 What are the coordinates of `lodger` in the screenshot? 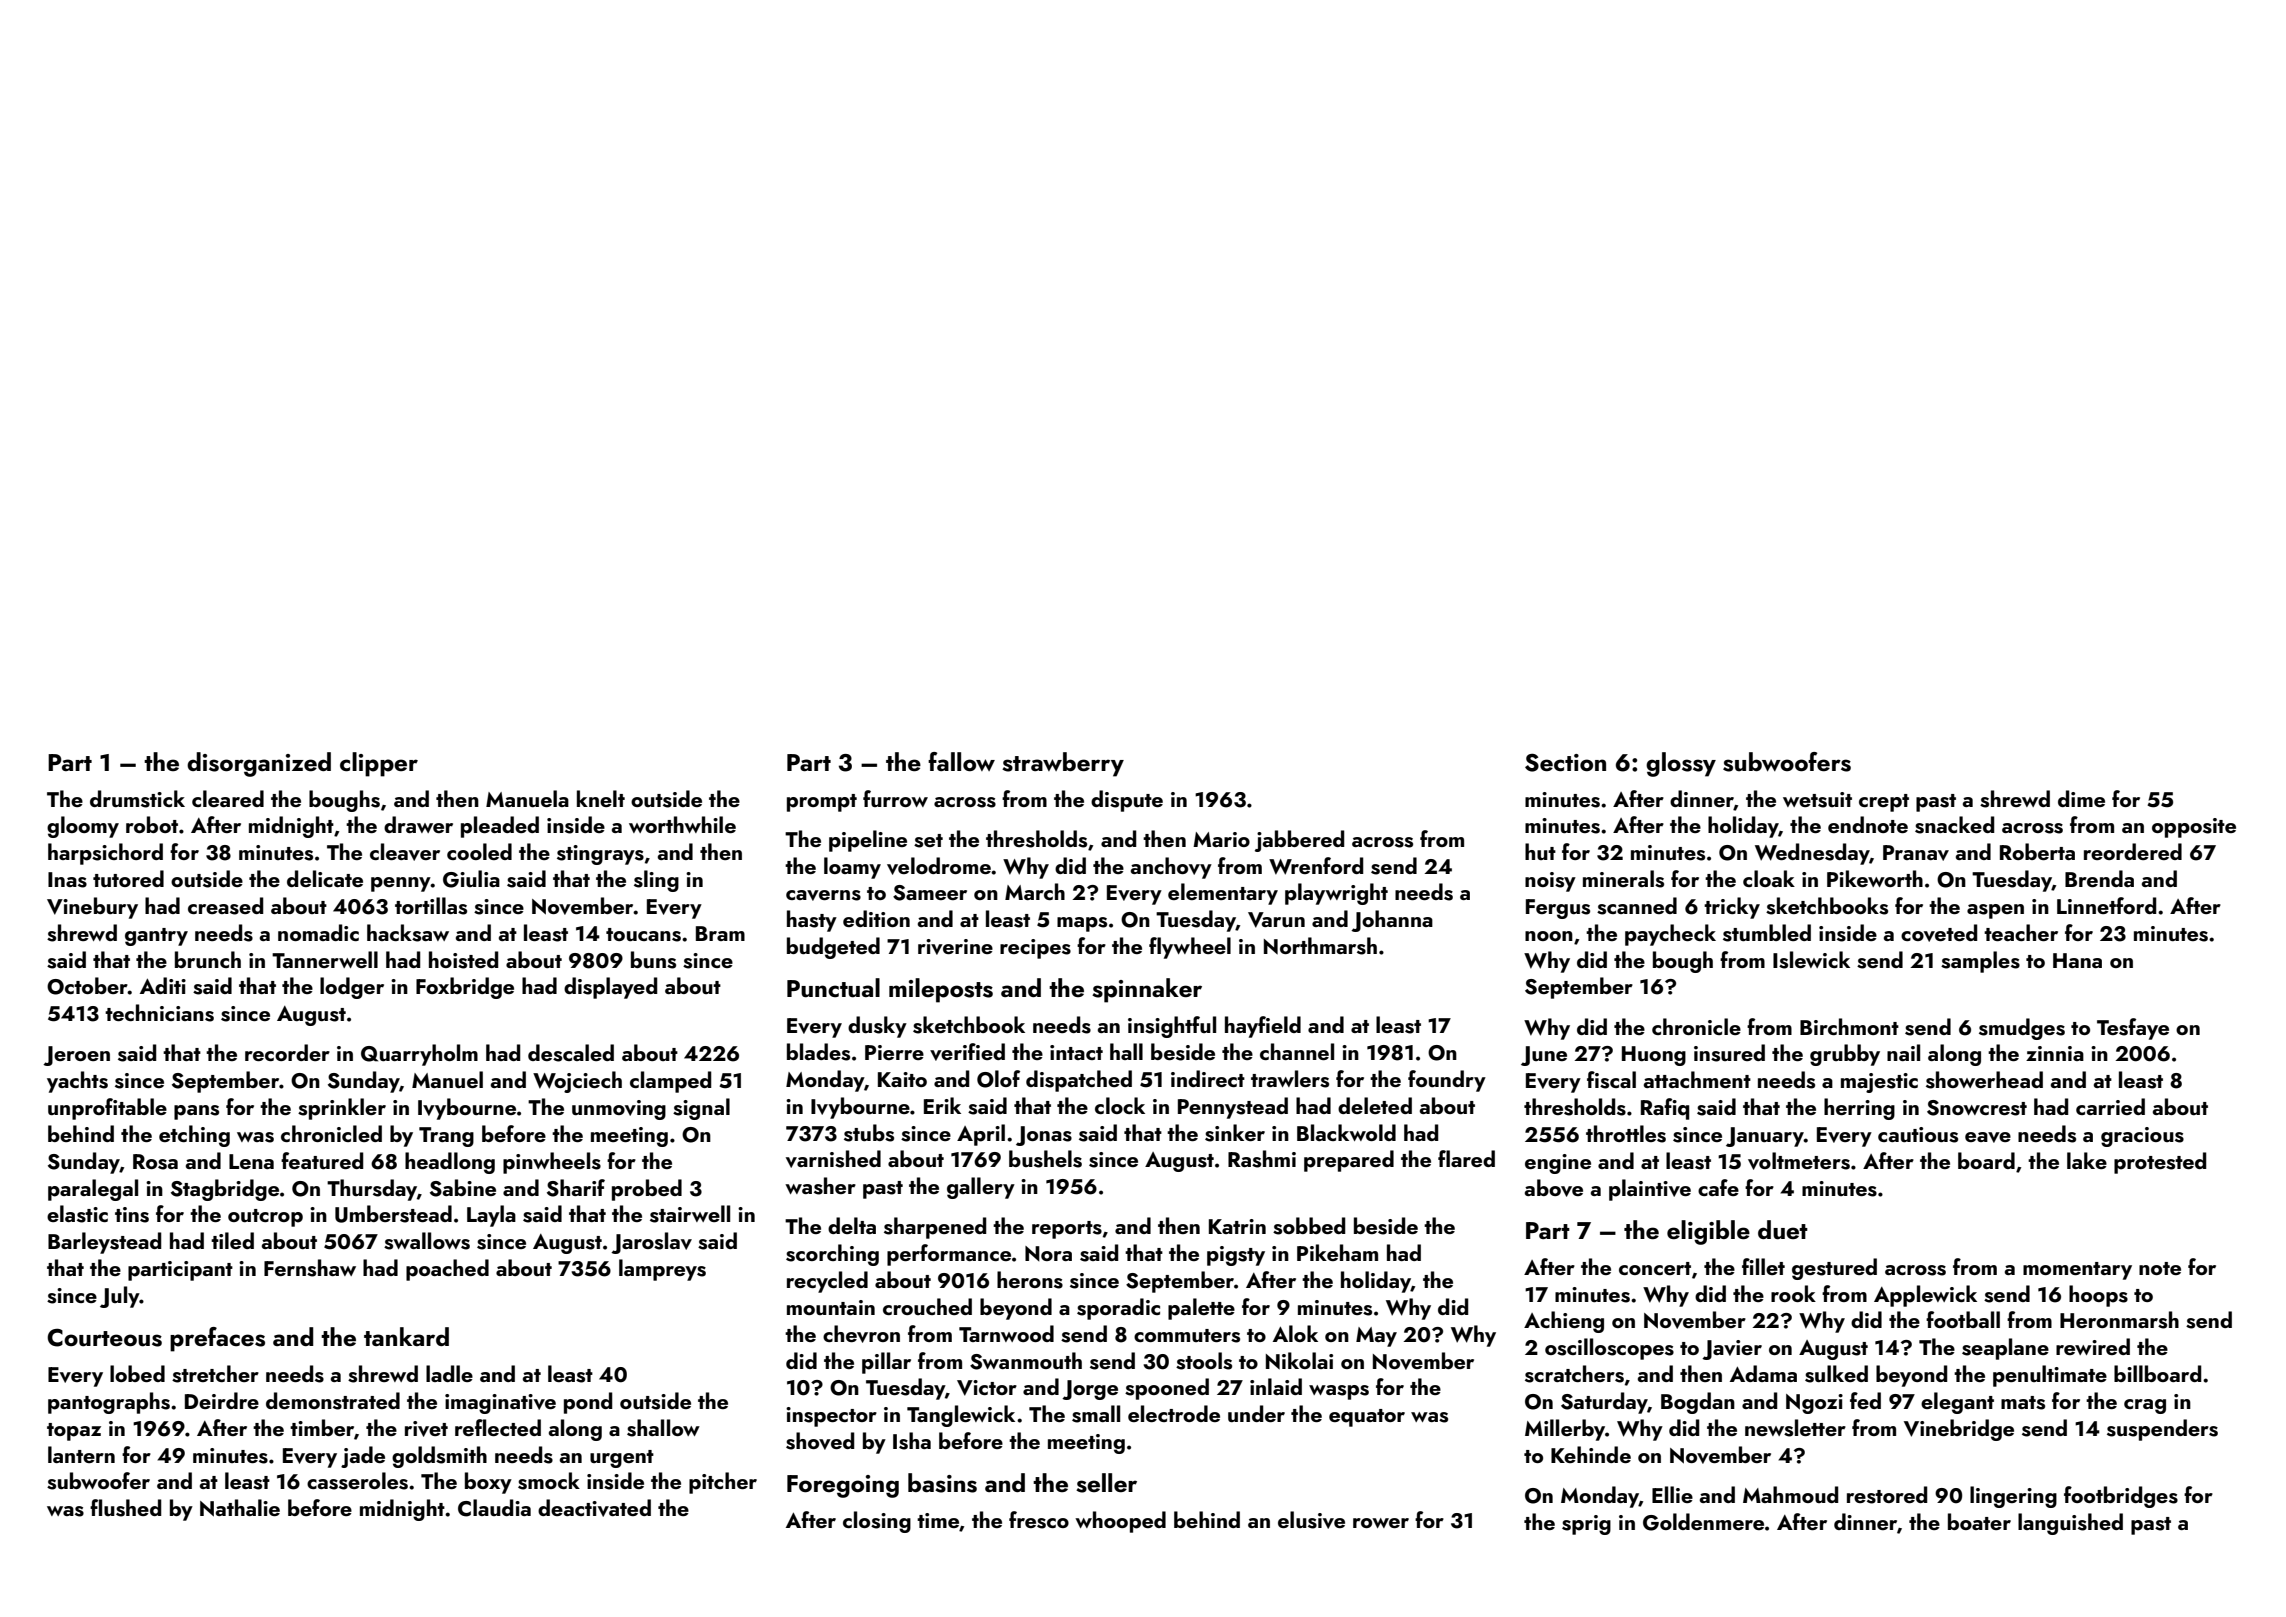 It's located at (352, 988).
